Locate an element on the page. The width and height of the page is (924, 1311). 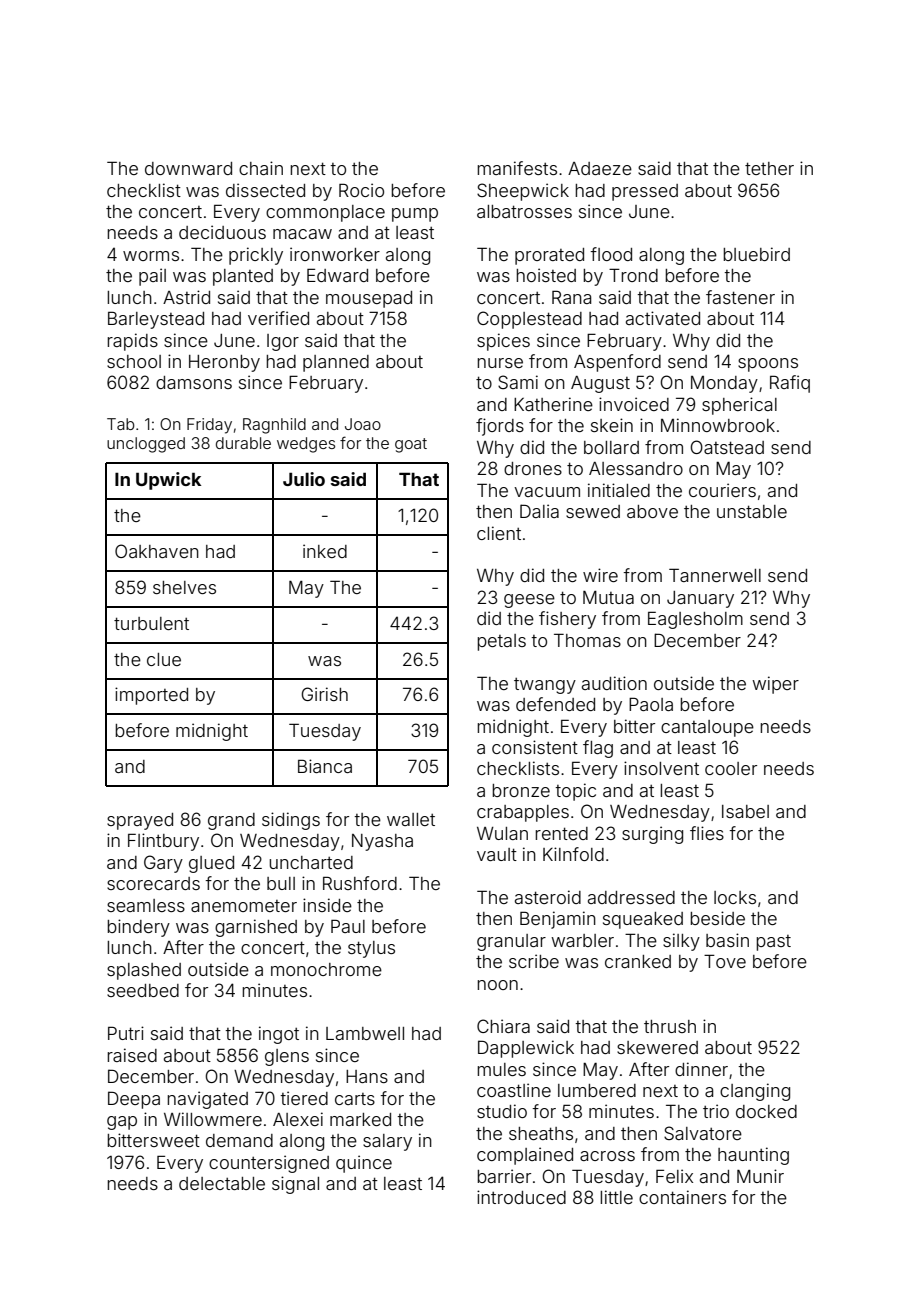
tether is located at coordinates (769, 168).
